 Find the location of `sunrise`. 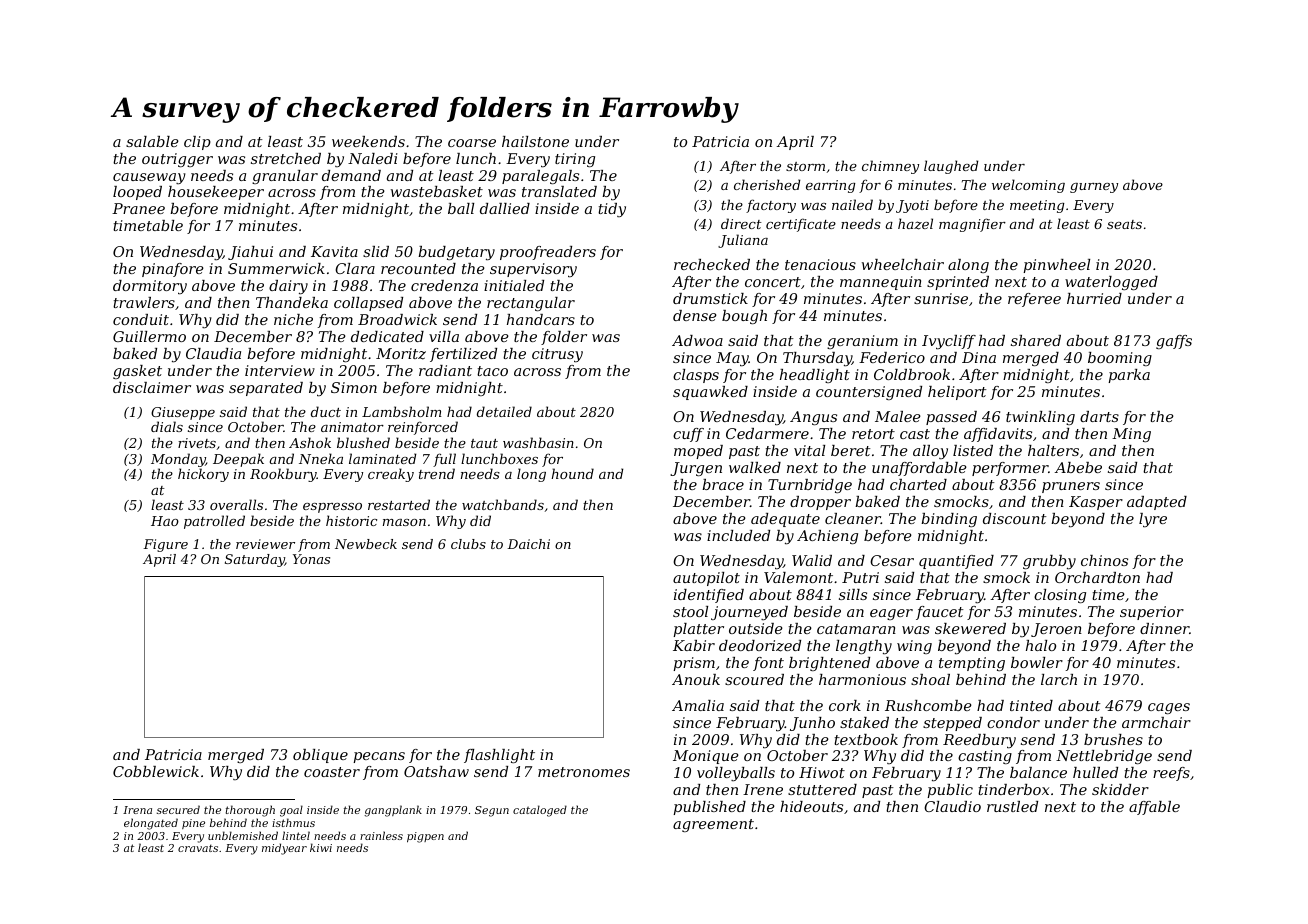

sunrise is located at coordinates (941, 298).
